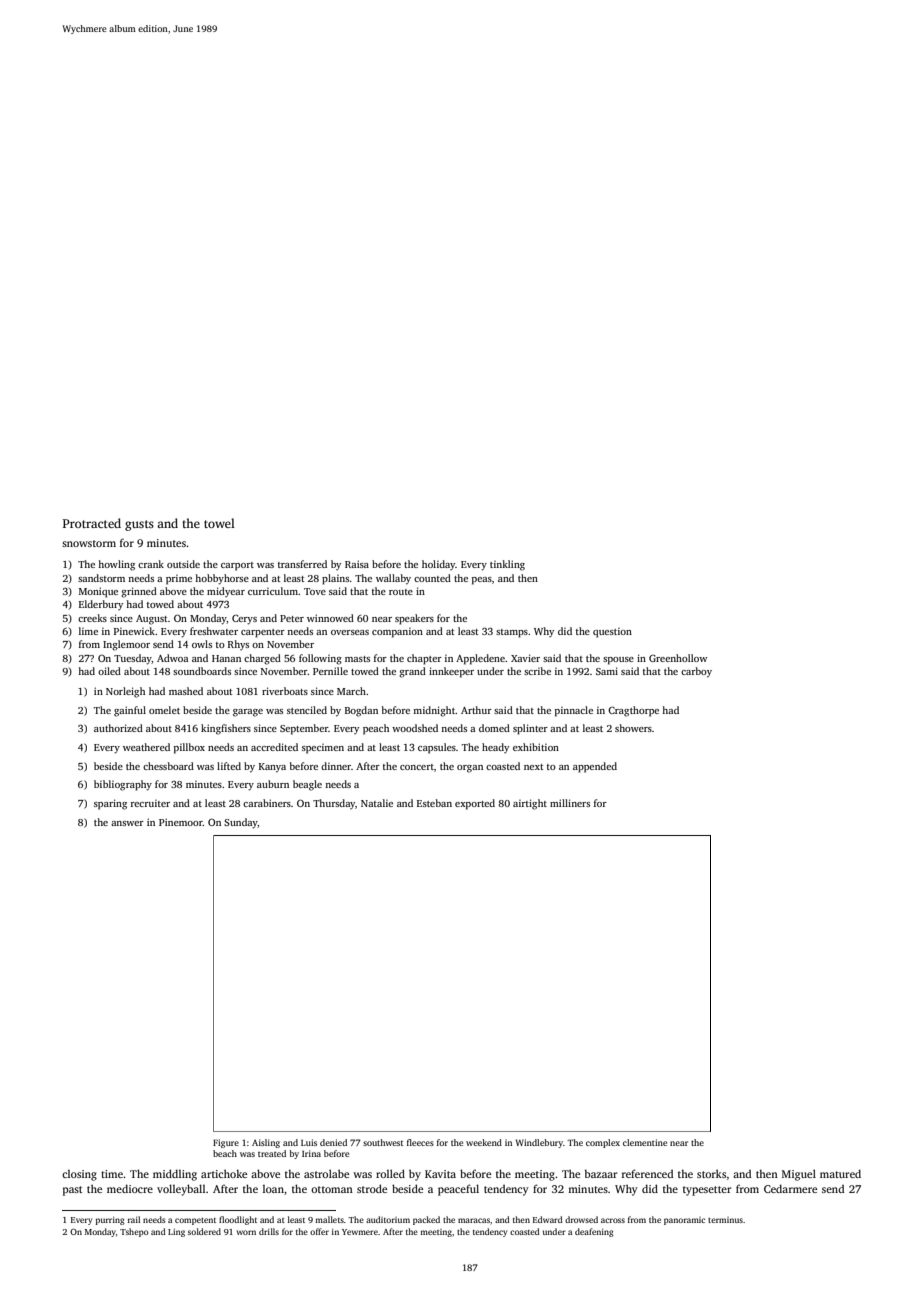 The image size is (924, 1308). Describe the element at coordinates (225, 1153) in the page. I see `beach` at that location.
